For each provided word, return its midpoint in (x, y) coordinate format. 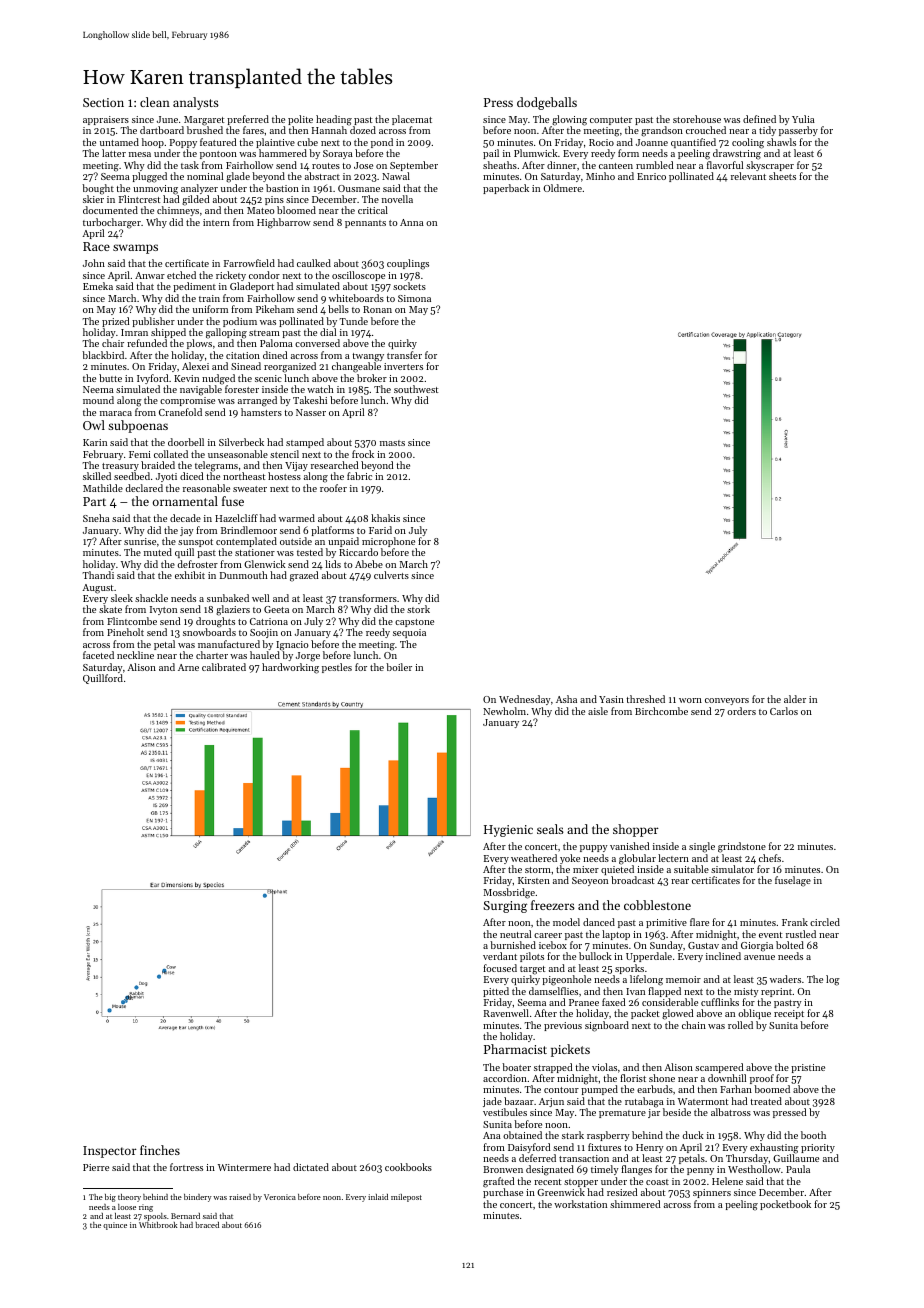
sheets (782, 176)
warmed (297, 518)
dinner (562, 165)
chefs (770, 858)
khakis (385, 518)
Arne (188, 667)
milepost (406, 1198)
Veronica (280, 1197)
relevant (748, 176)
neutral (515, 934)
